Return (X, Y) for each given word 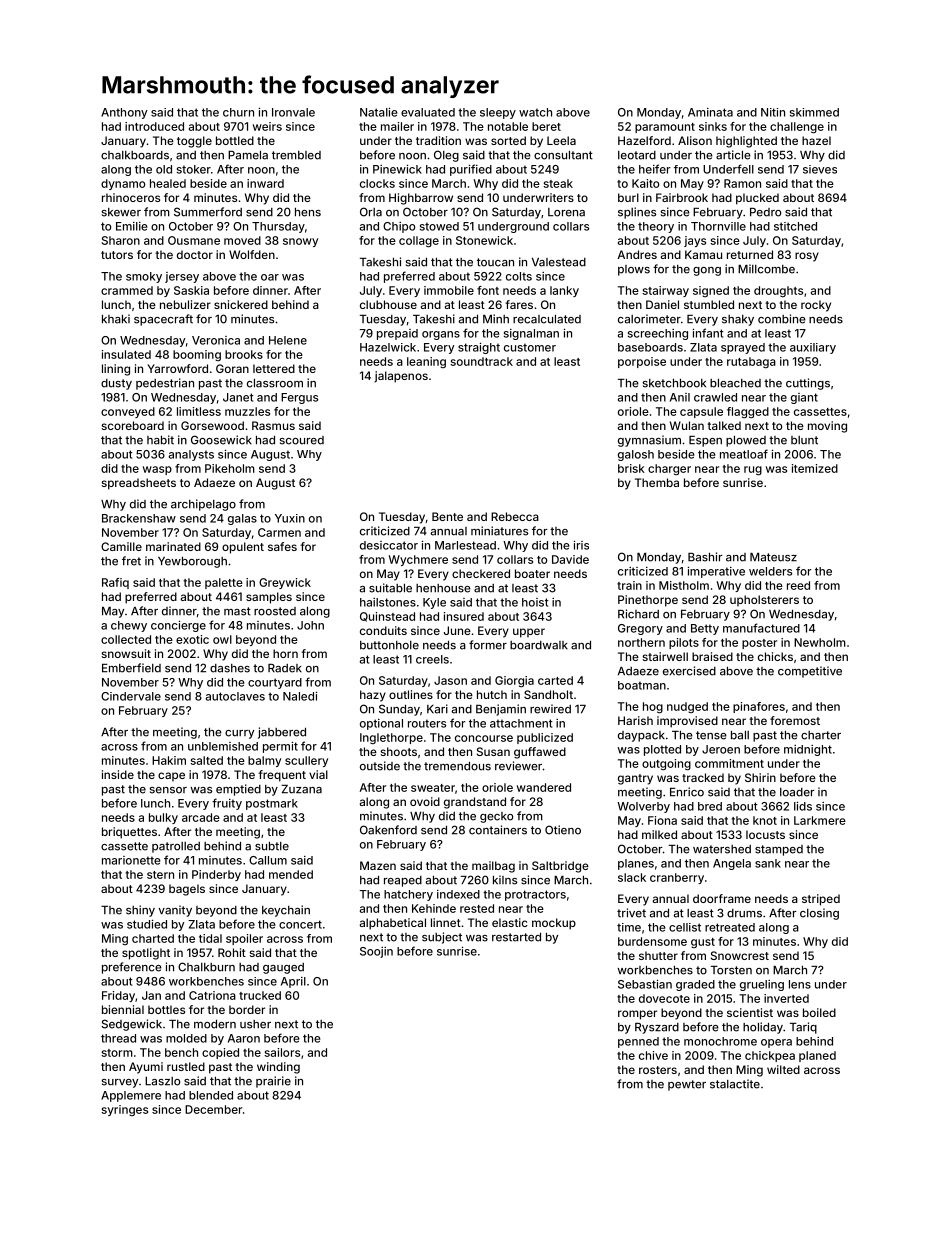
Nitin (773, 112)
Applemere (131, 1096)
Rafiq (115, 583)
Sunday (399, 710)
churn (238, 112)
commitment (729, 763)
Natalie (379, 112)
